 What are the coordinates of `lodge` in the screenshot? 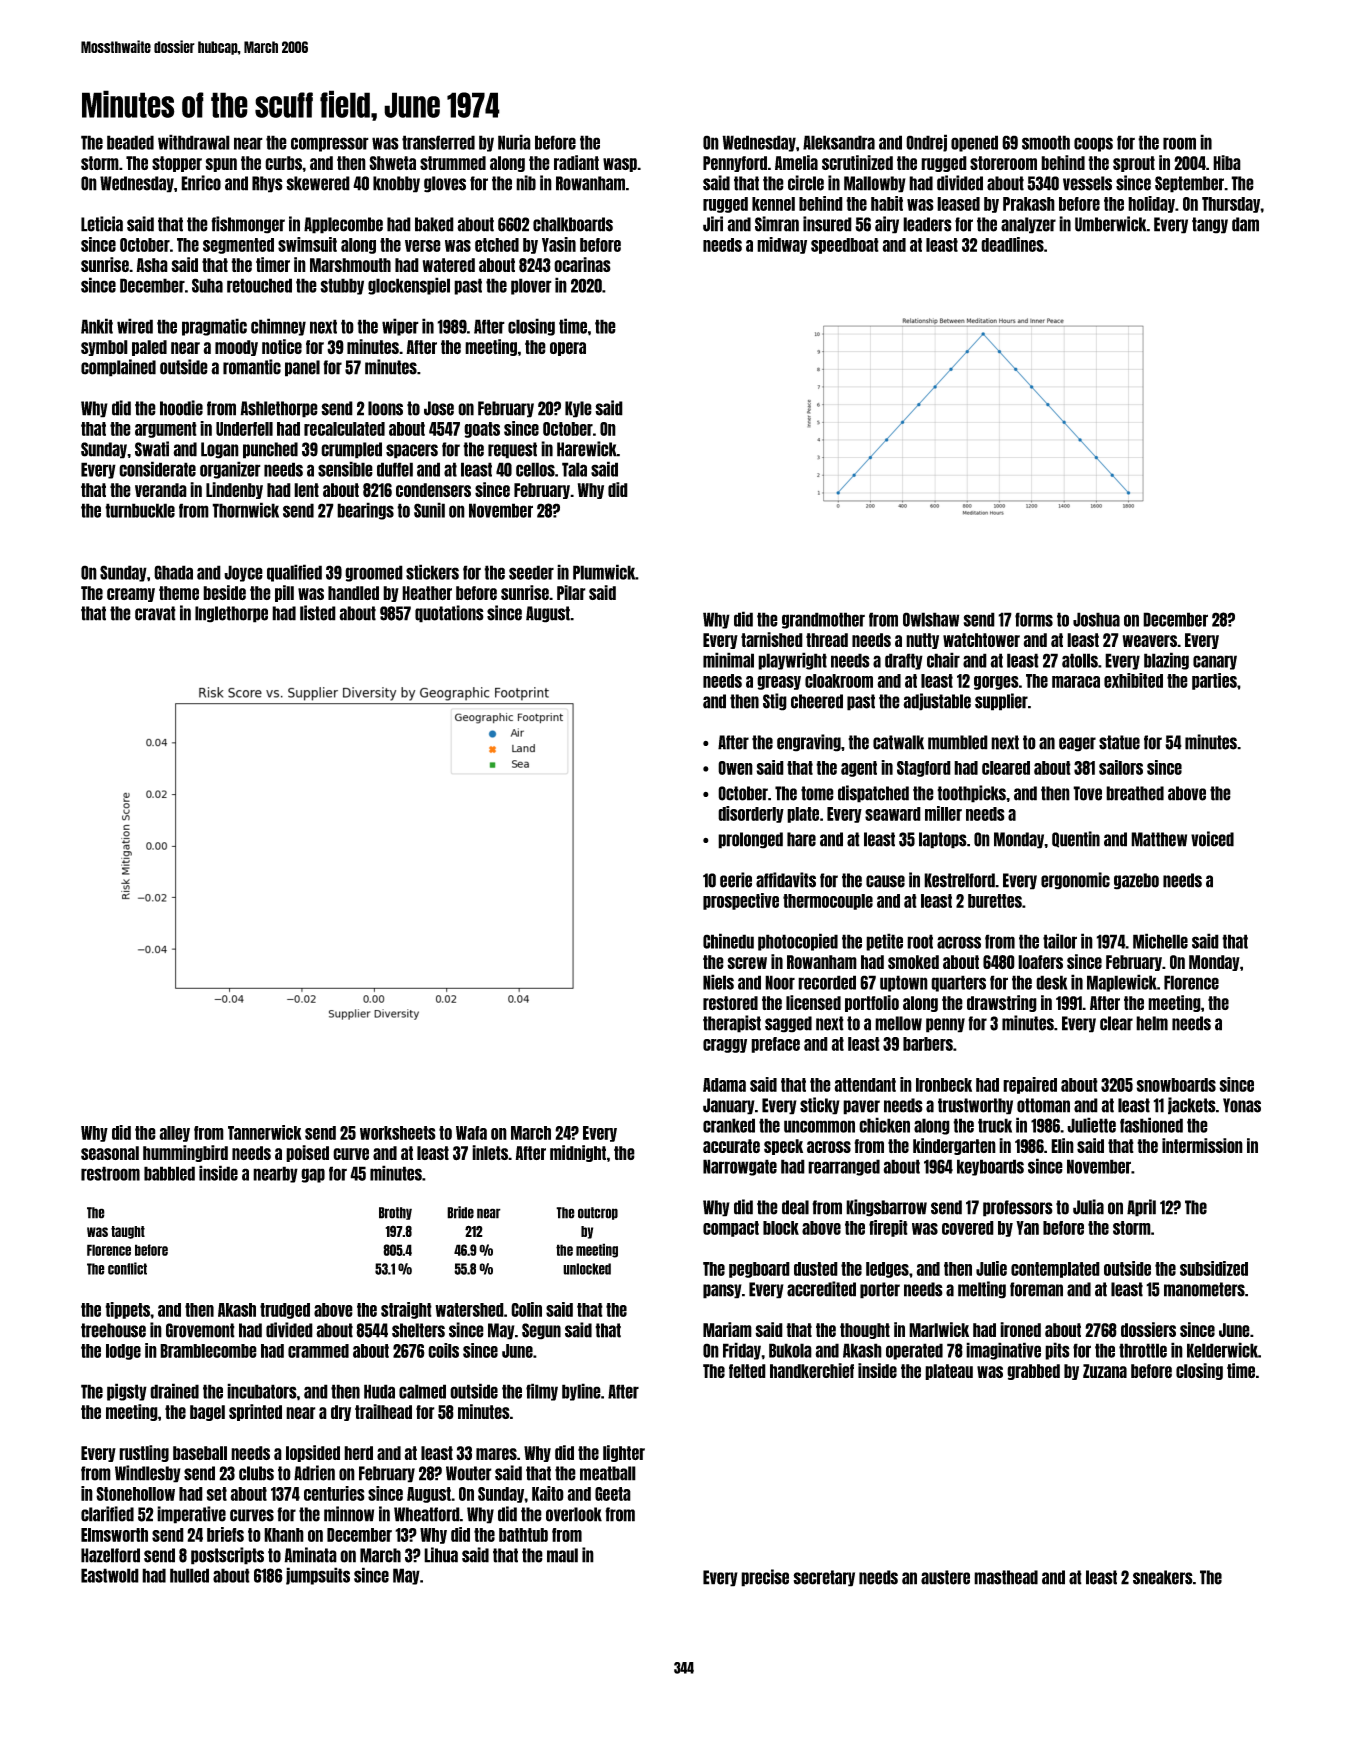 It's located at (123, 1352).
